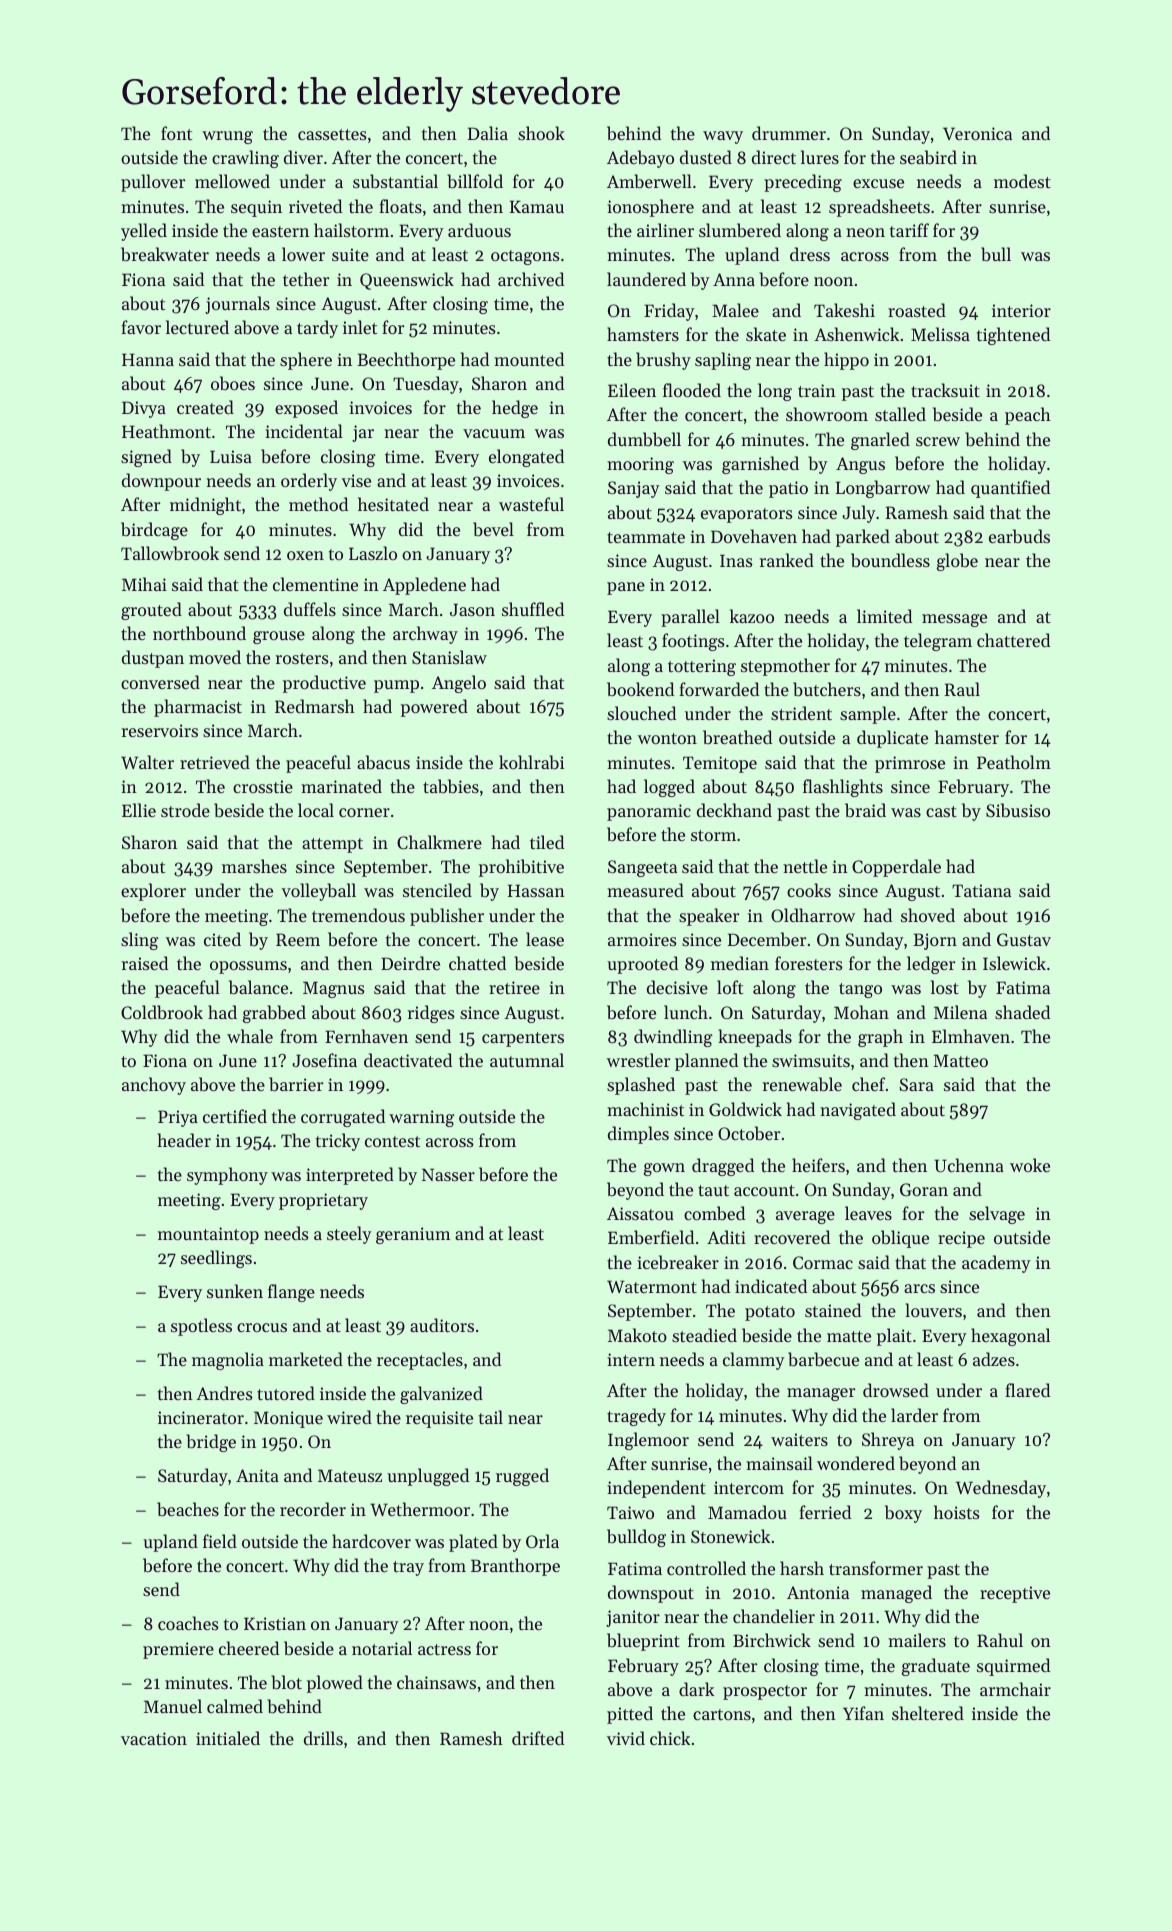 Image resolution: width=1172 pixels, height=1931 pixels. I want to click on parked, so click(863, 538).
